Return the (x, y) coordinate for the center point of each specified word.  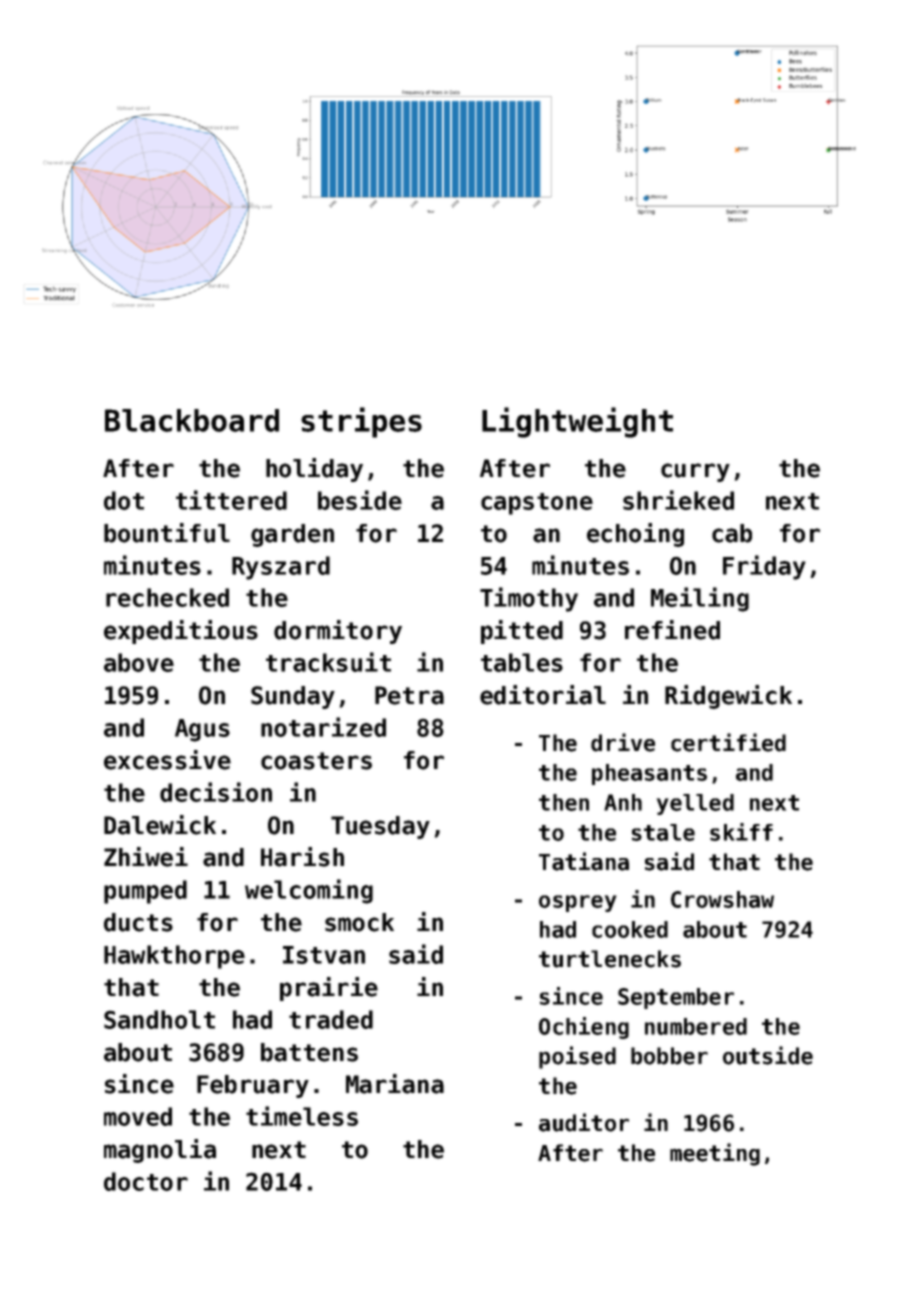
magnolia (160, 1151)
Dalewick (160, 825)
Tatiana (584, 861)
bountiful (167, 533)
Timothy (529, 599)
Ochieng (584, 1028)
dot (124, 500)
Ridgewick (728, 697)
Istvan (324, 955)
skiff (741, 832)
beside (360, 500)
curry (695, 472)
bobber (669, 1056)
